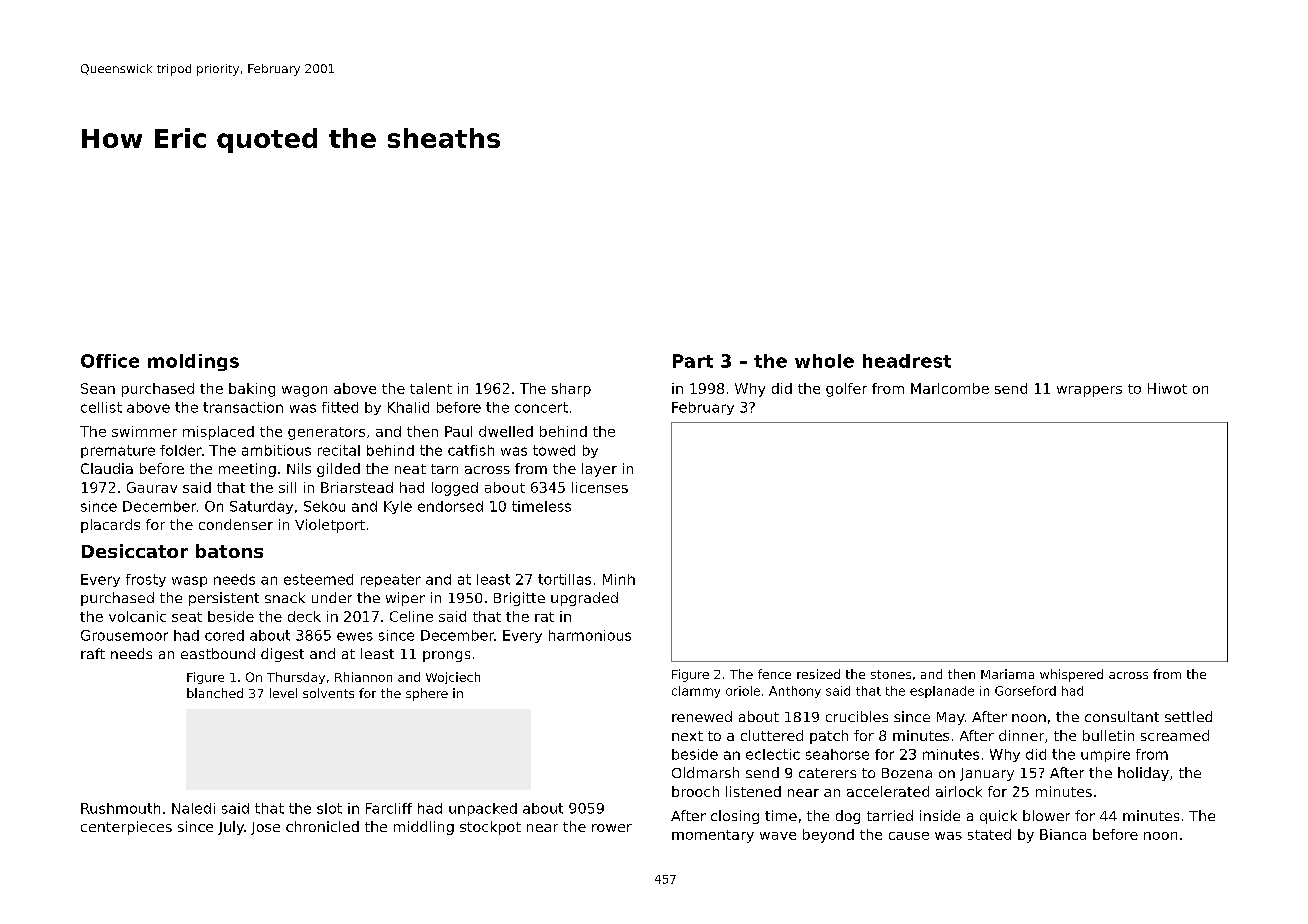 The width and height of the screenshot is (1308, 924). I want to click on wrappers, so click(1089, 391).
